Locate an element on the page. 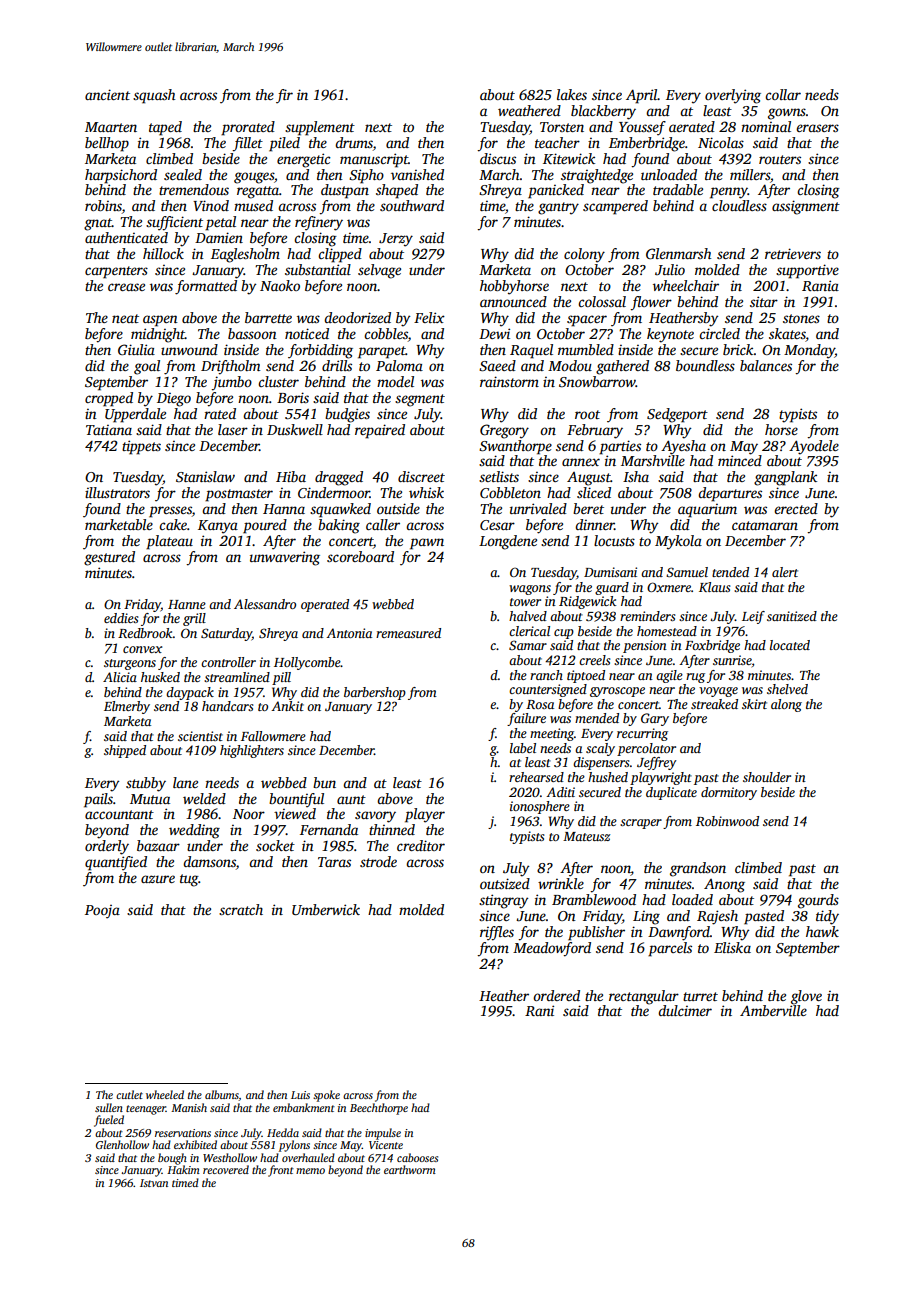 This page has width=924, height=1308. plateau is located at coordinates (169, 542).
